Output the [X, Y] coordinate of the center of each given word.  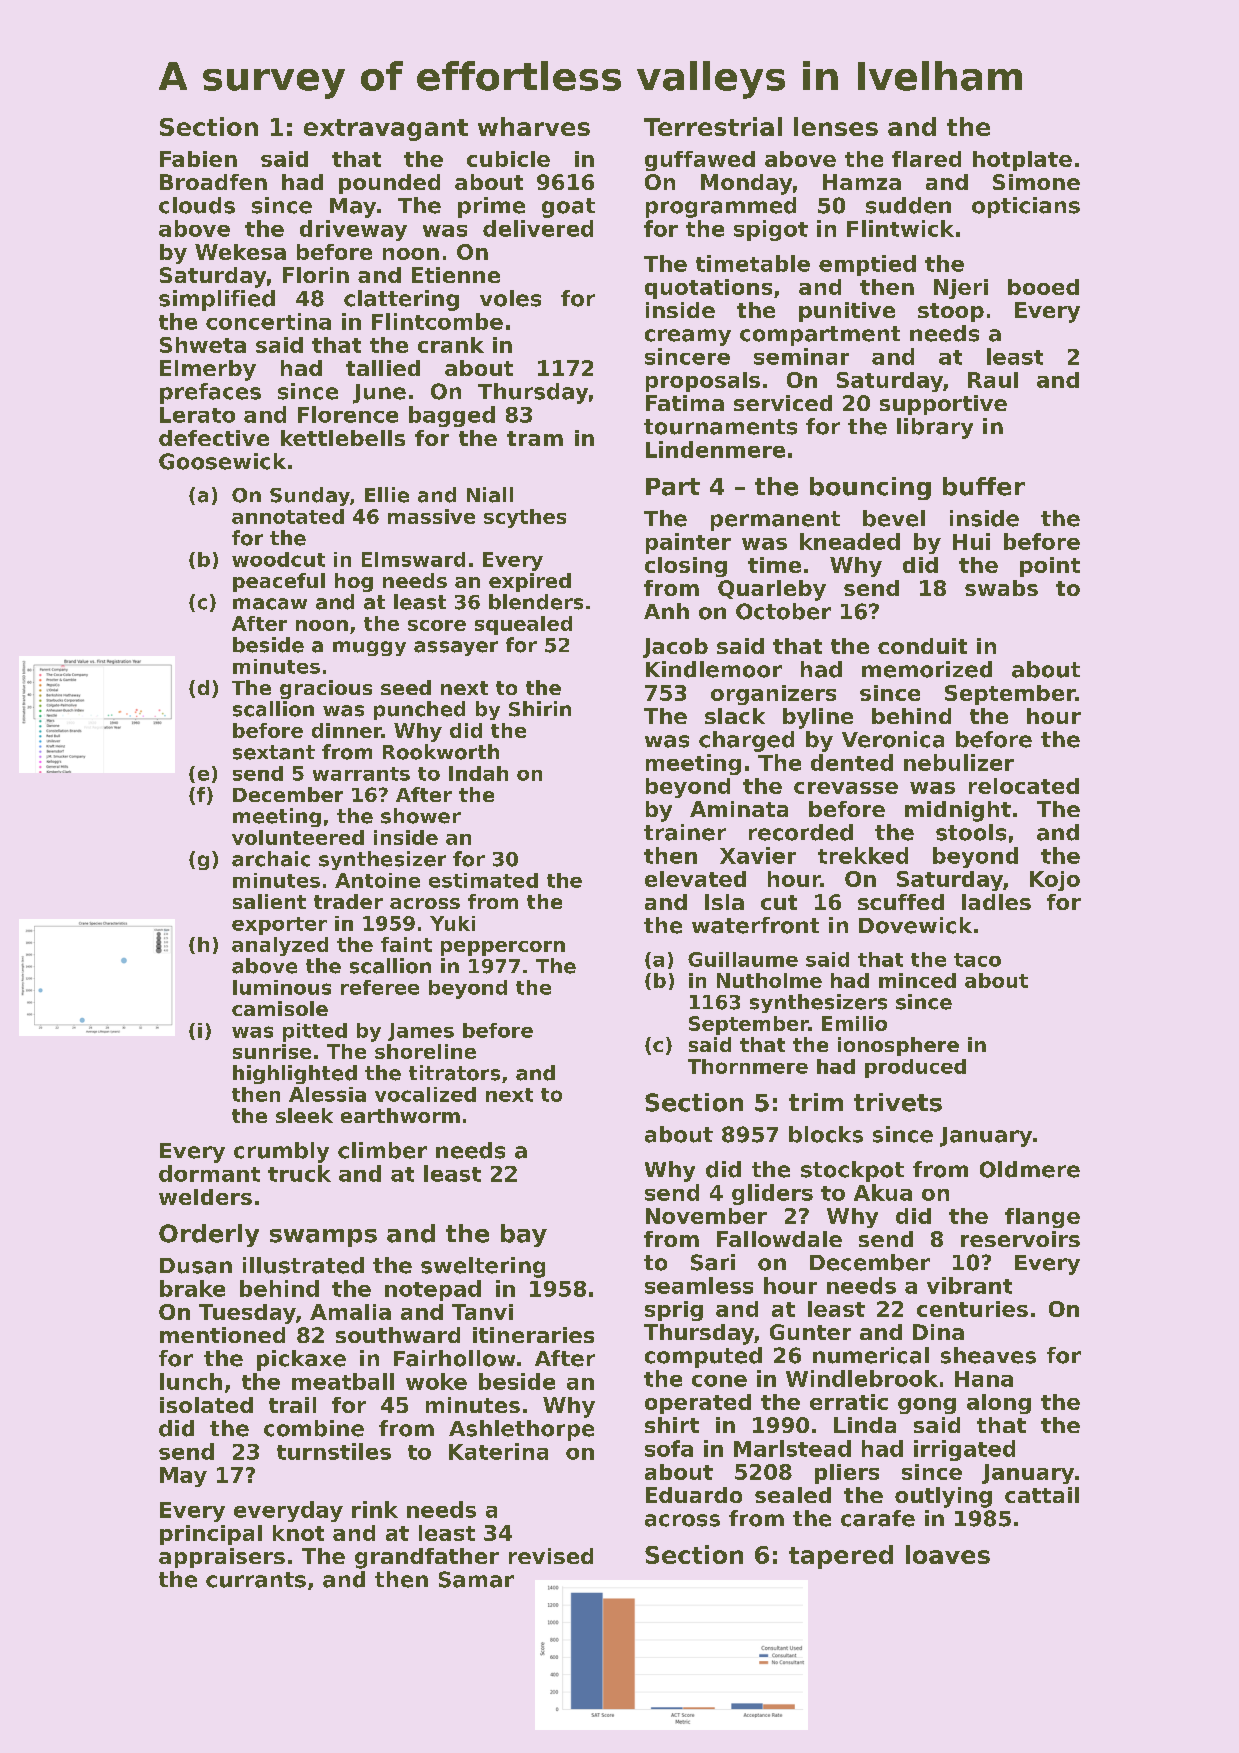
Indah [478, 773]
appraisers [222, 1558]
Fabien [198, 159]
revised [551, 1556]
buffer [984, 486]
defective [214, 438]
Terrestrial [713, 126]
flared [926, 159]
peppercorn [503, 948]
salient [269, 901]
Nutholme [769, 980]
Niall [490, 495]
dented [852, 762]
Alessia [327, 1094]
